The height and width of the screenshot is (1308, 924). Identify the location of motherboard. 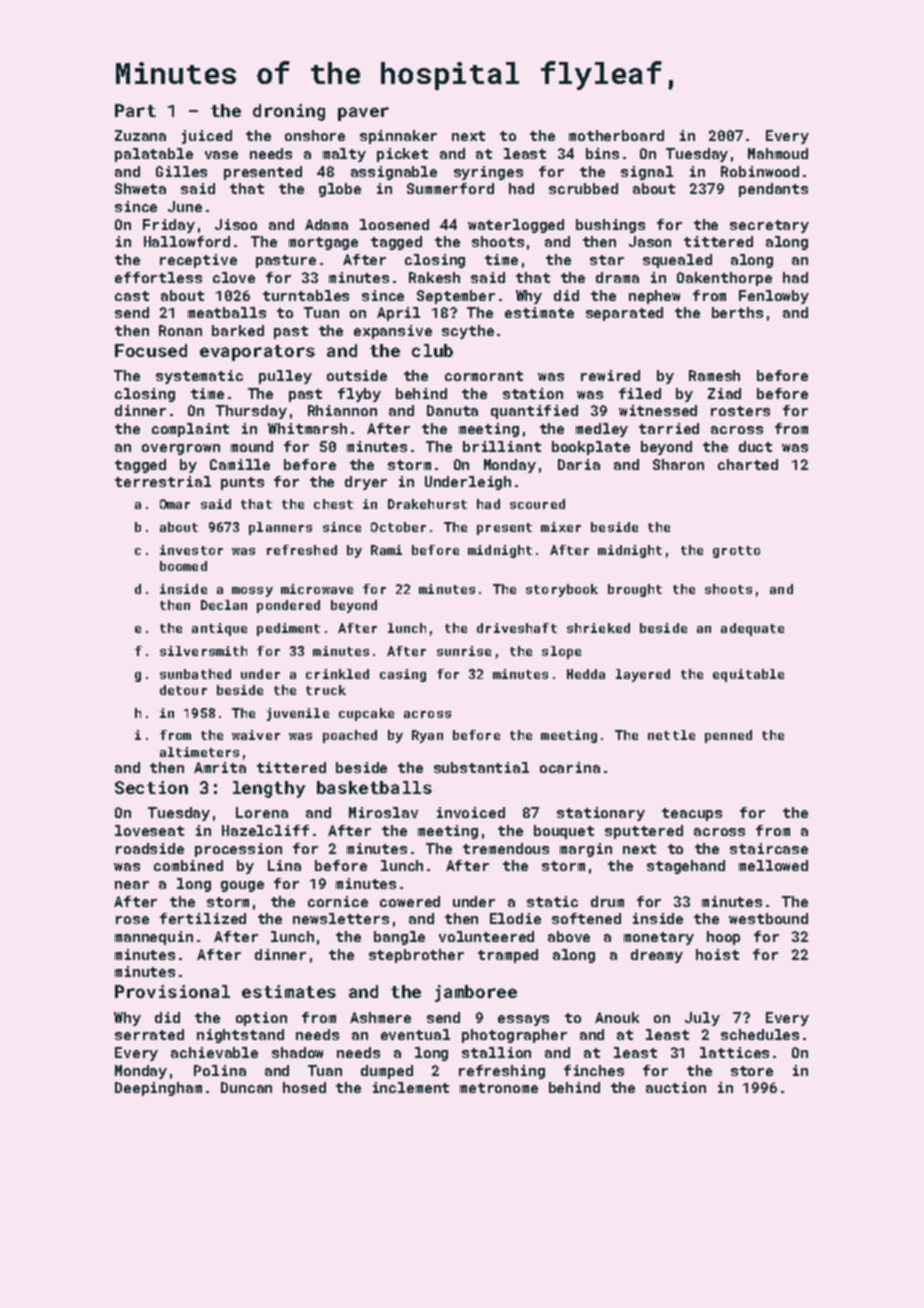
(616, 135).
